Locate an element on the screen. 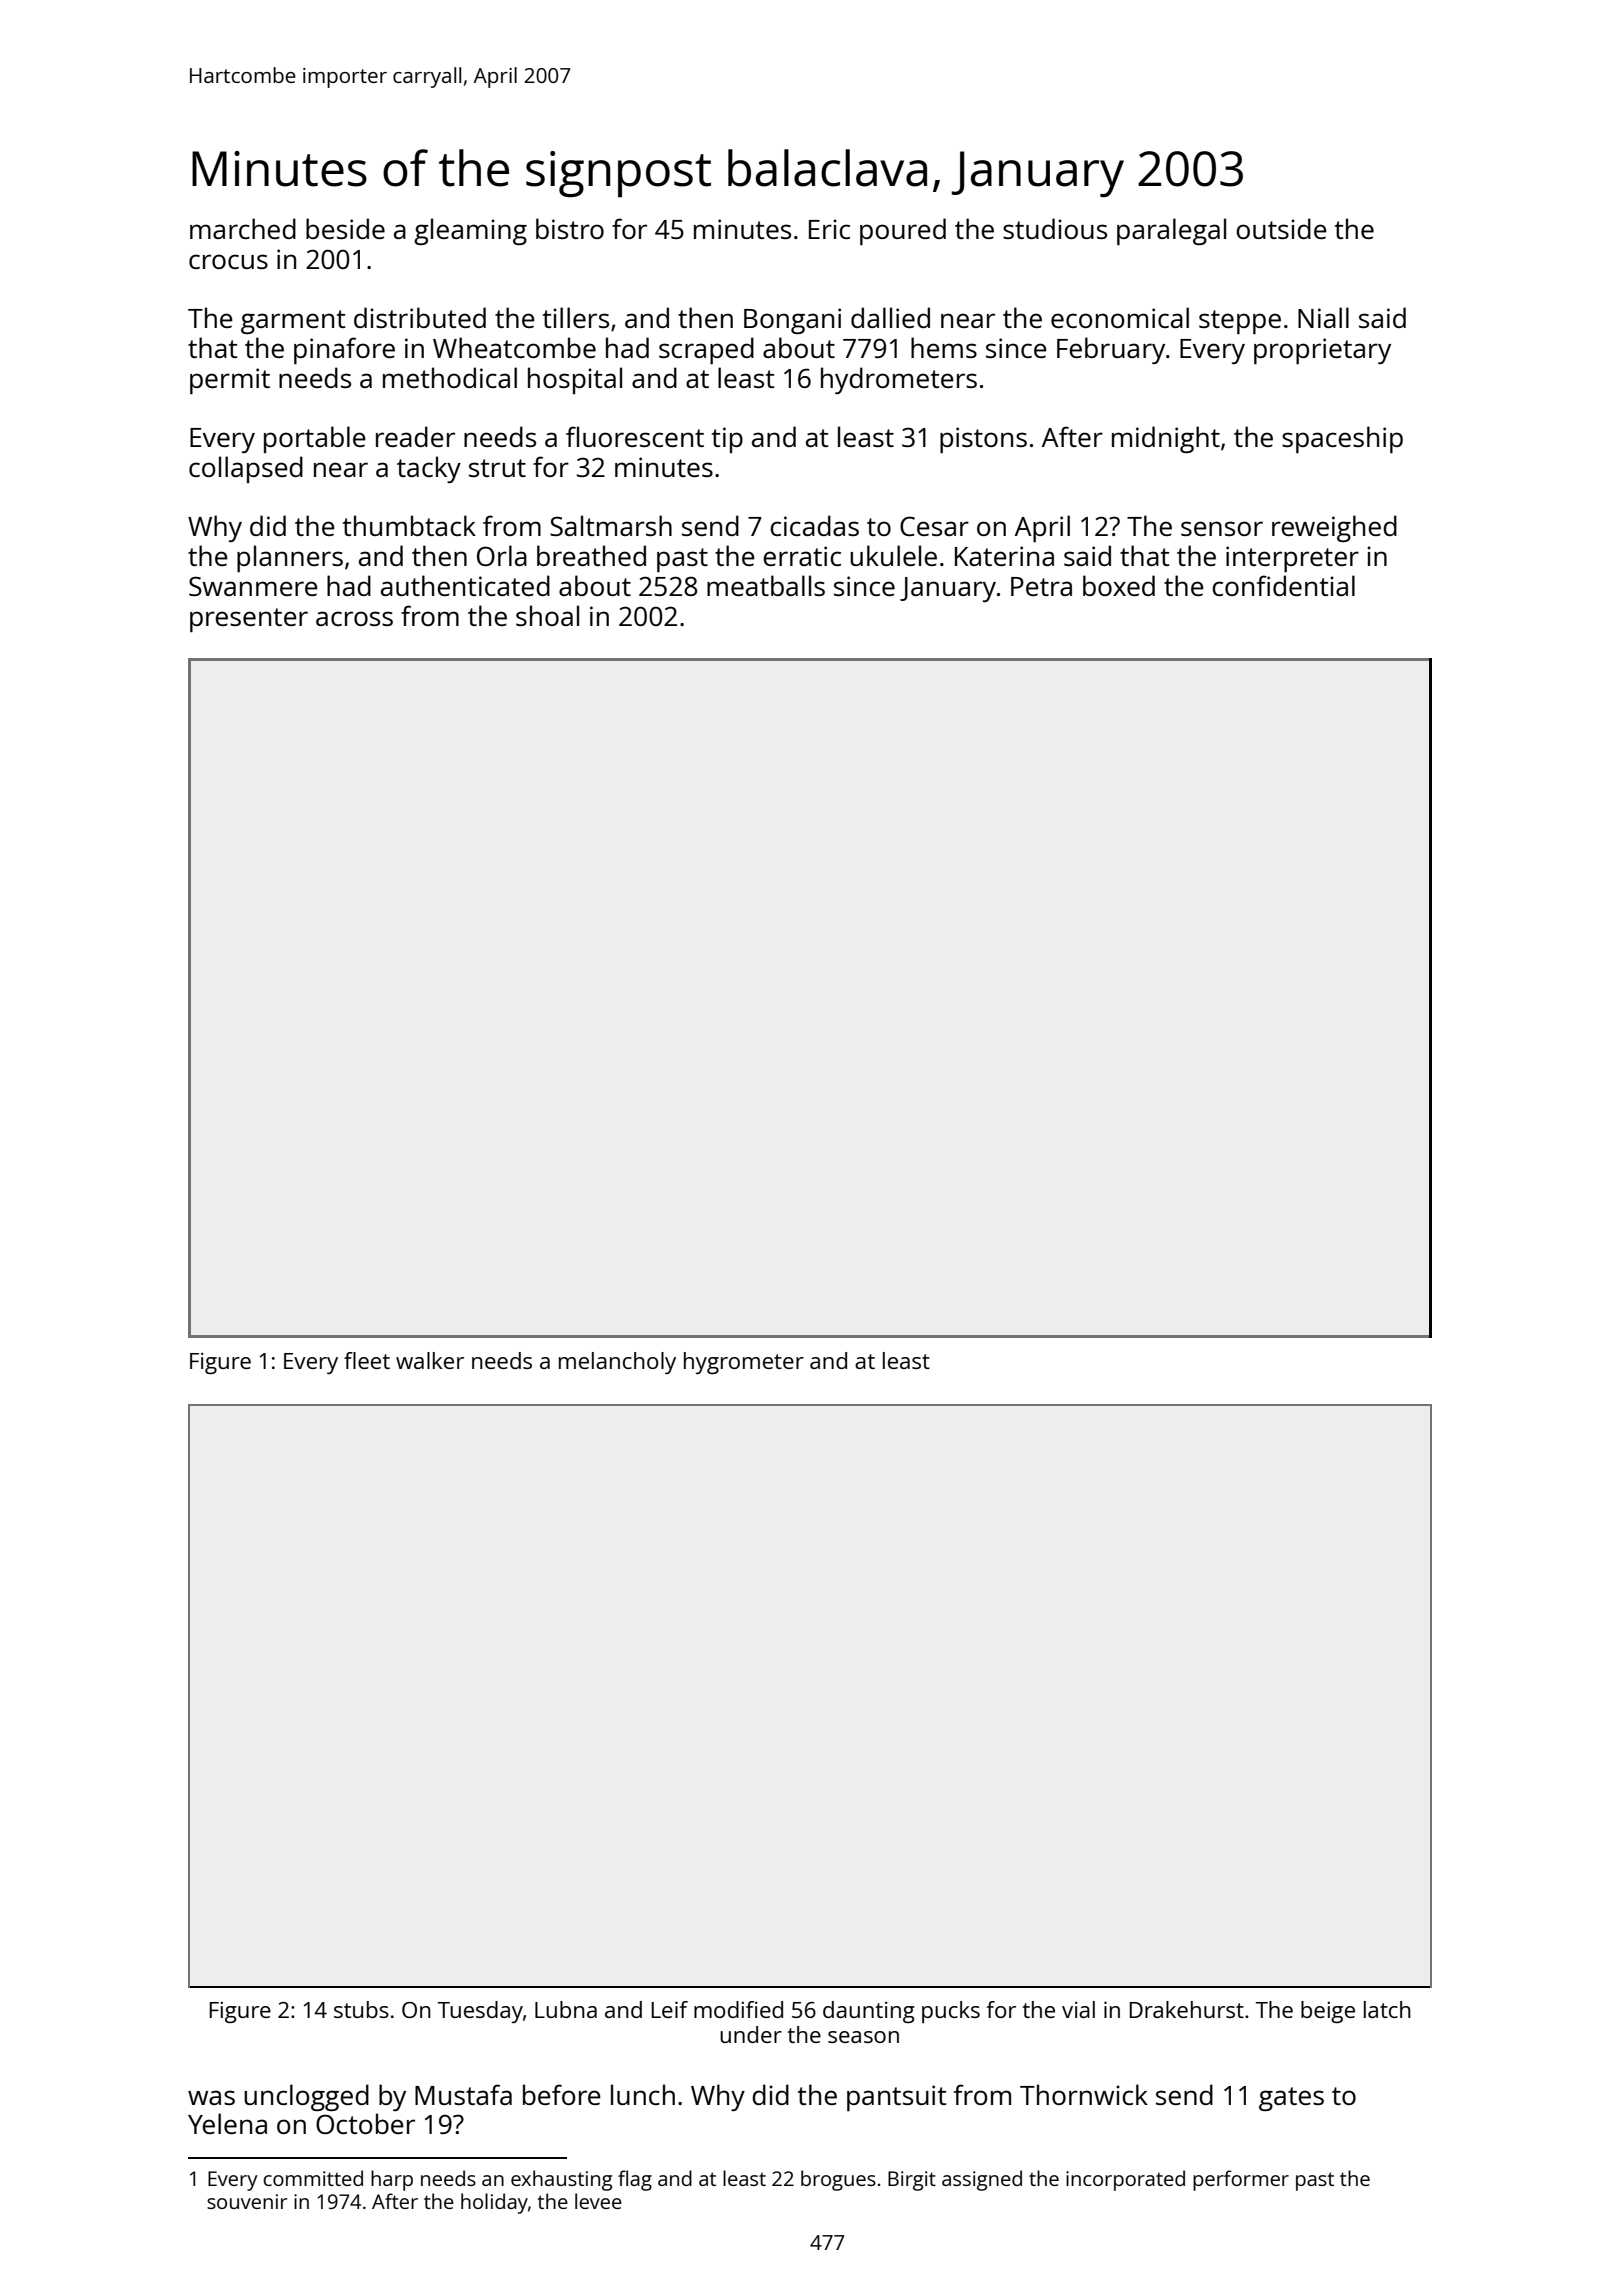  souvenir is located at coordinates (247, 2201).
